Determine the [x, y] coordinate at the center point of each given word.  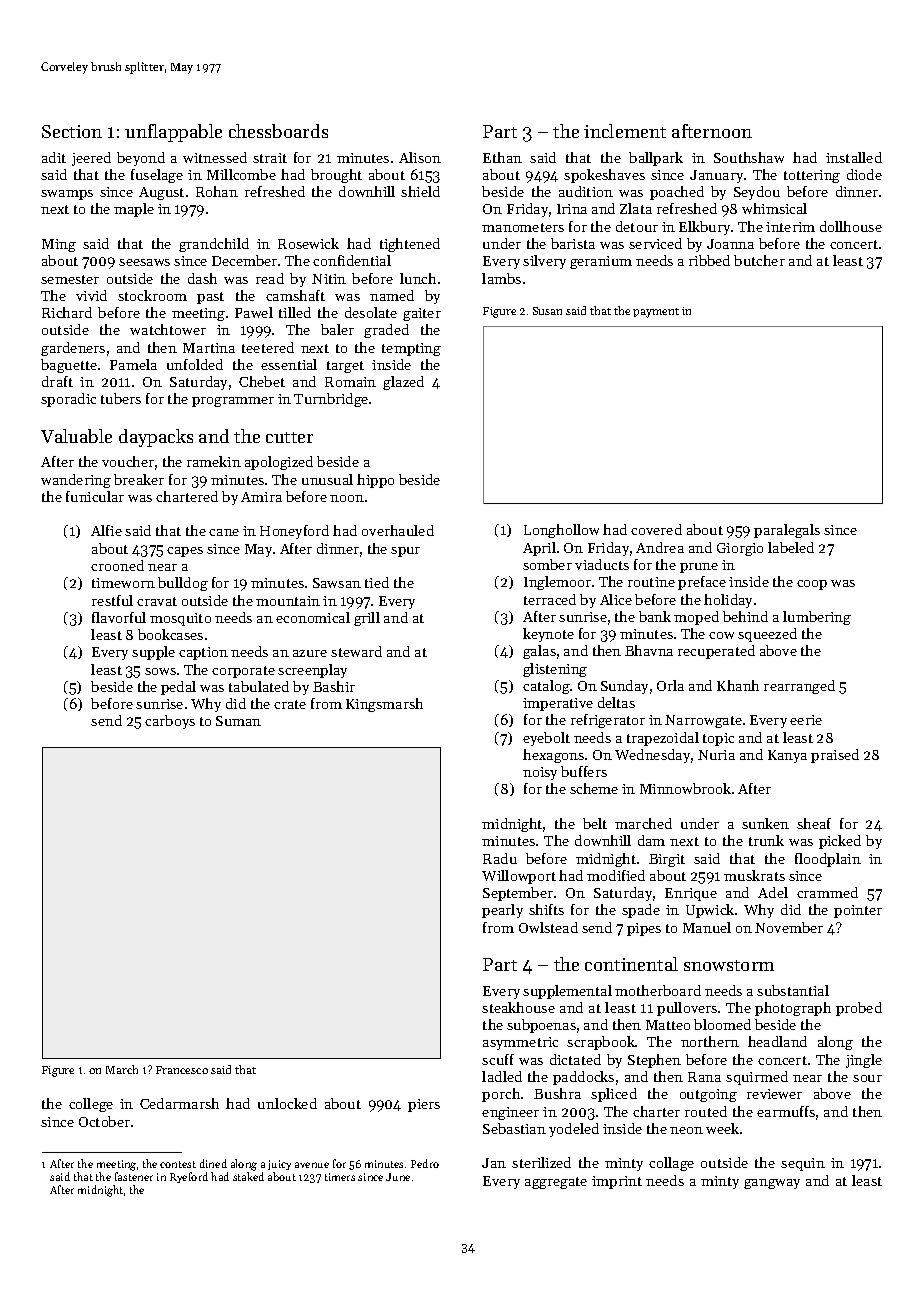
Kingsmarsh [384, 705]
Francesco [182, 1070]
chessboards [278, 131]
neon [686, 1130]
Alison [420, 157]
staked [248, 1176]
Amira [261, 497]
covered [656, 529]
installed [854, 157]
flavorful [119, 617]
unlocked [287, 1103]
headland [777, 1041]
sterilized [541, 1162]
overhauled [398, 530]
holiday [728, 601]
